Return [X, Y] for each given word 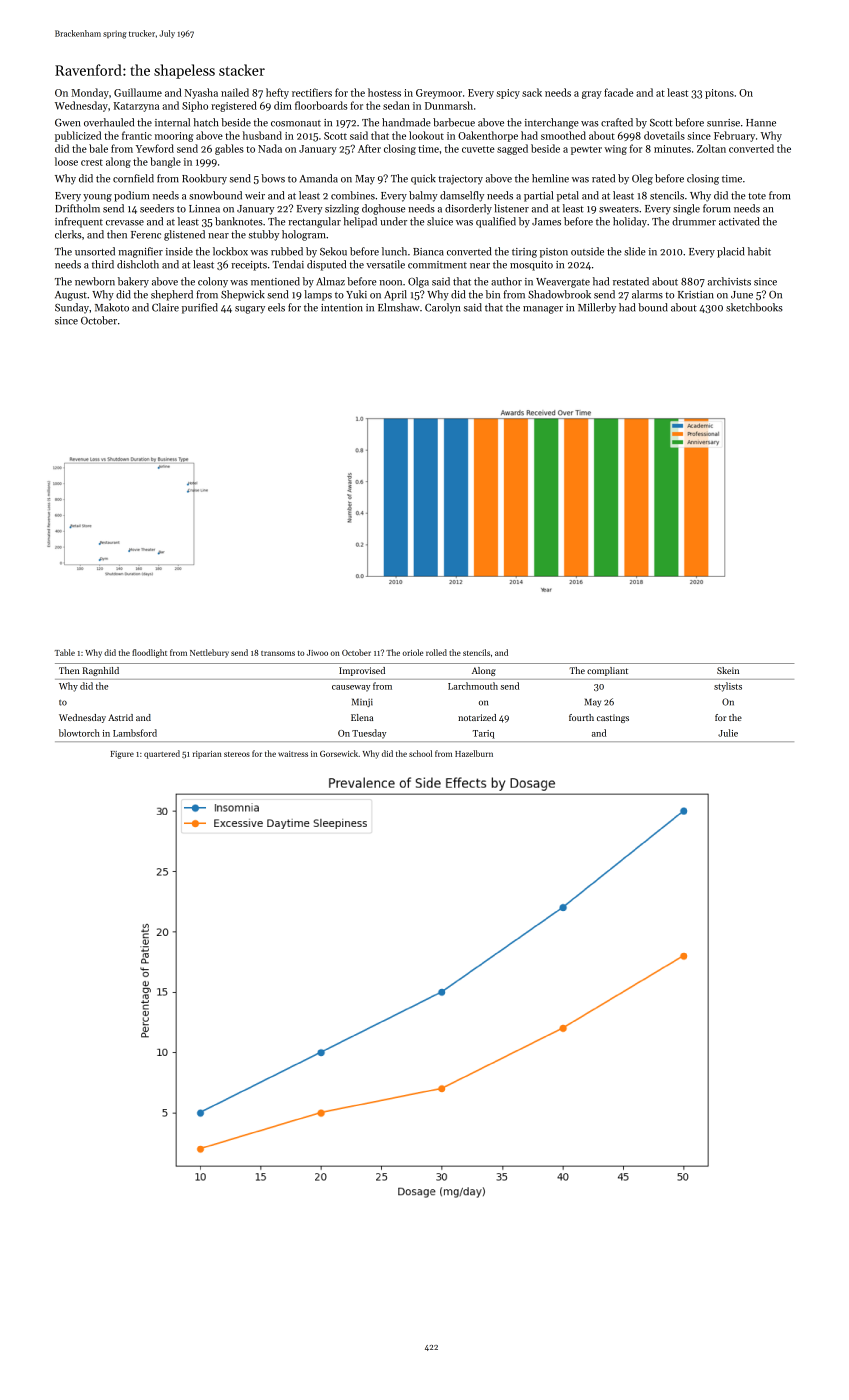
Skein [728, 670]
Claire [165, 307]
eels [276, 307]
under [393, 221]
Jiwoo [317, 653]
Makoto [112, 307]
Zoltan [711, 148]
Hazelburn [474, 753]
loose [66, 161]
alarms [647, 294]
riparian [207, 755]
